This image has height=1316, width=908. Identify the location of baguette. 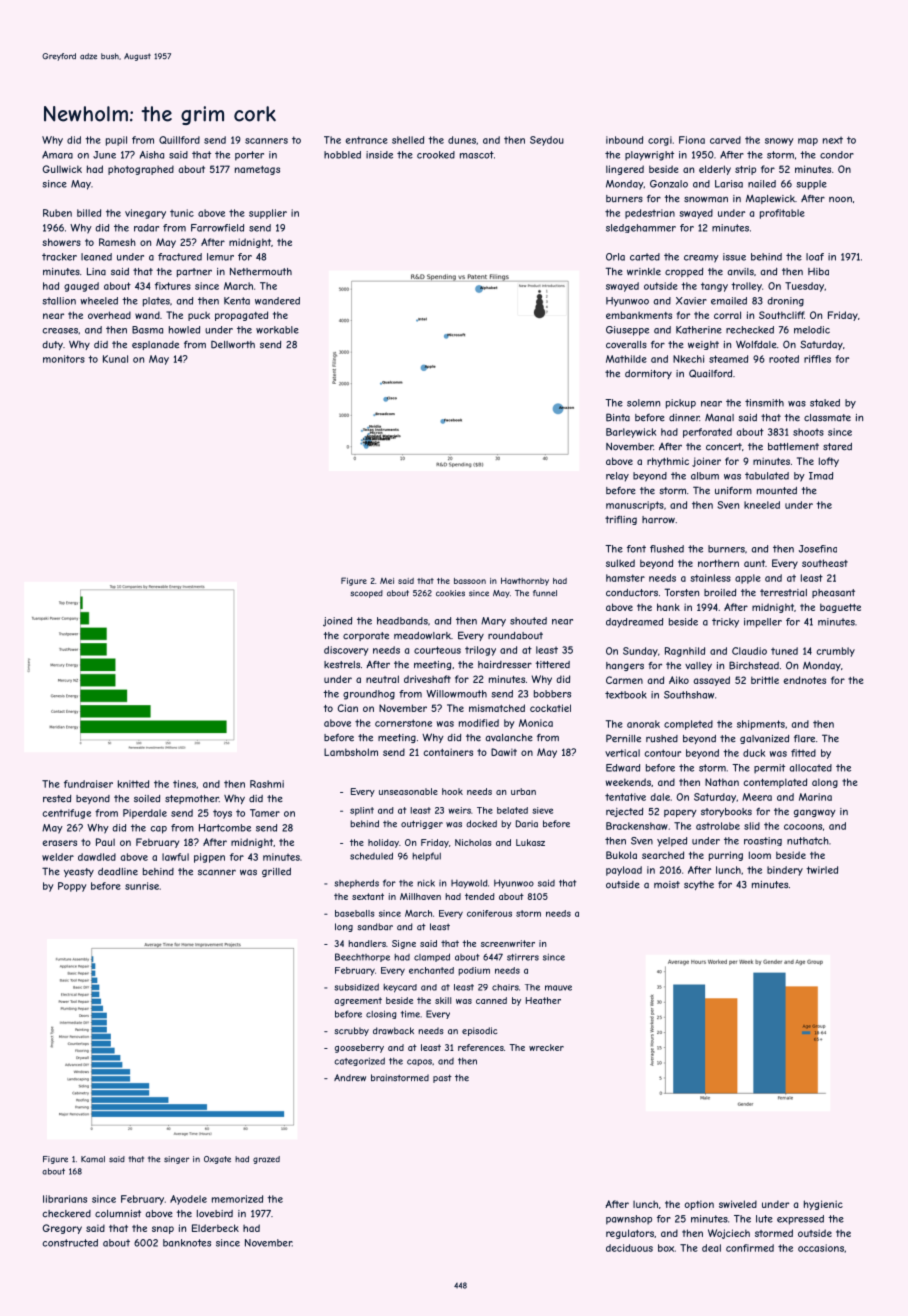
(840, 608).
